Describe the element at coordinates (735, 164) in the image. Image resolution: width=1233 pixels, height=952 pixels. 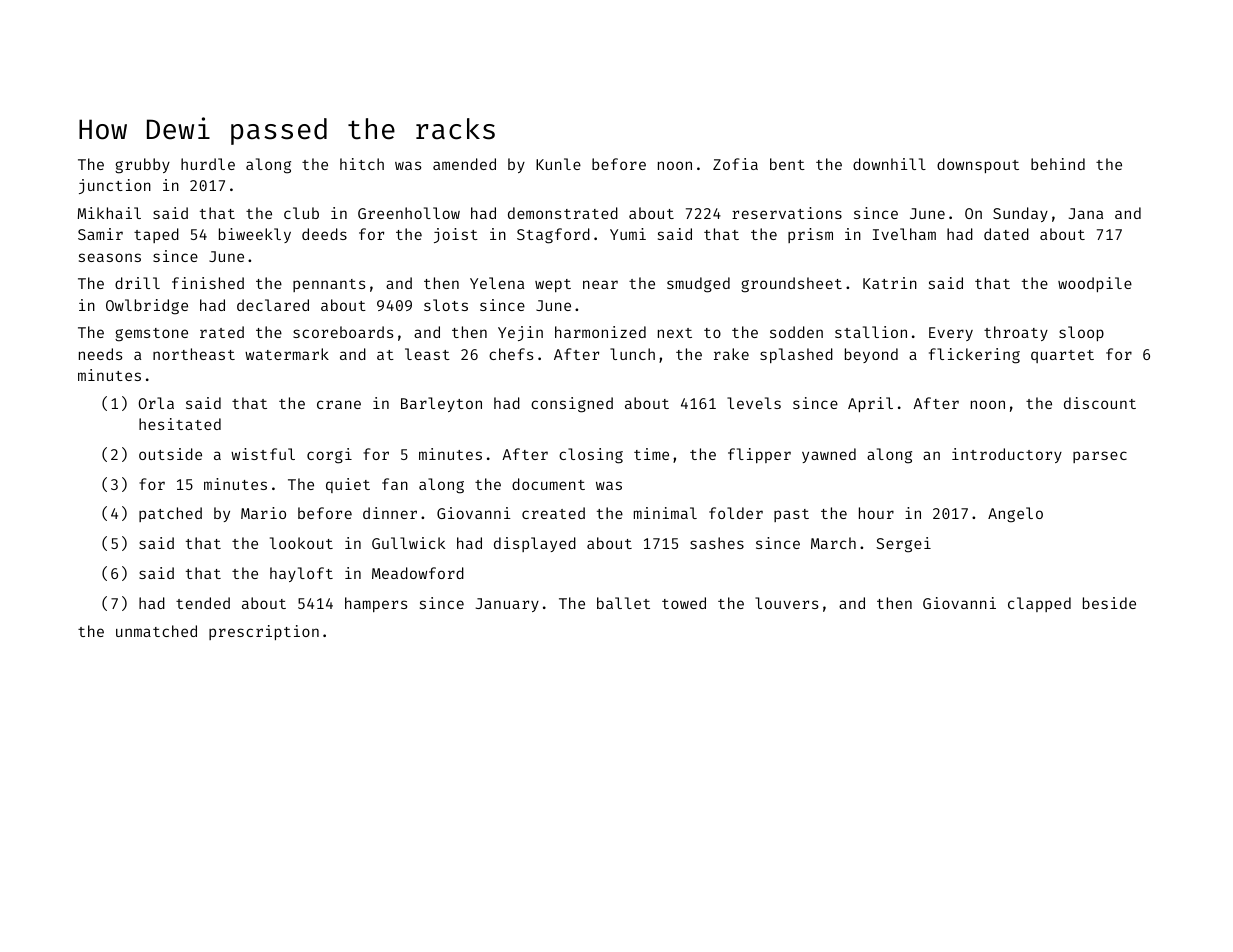
I see `Zofia` at that location.
